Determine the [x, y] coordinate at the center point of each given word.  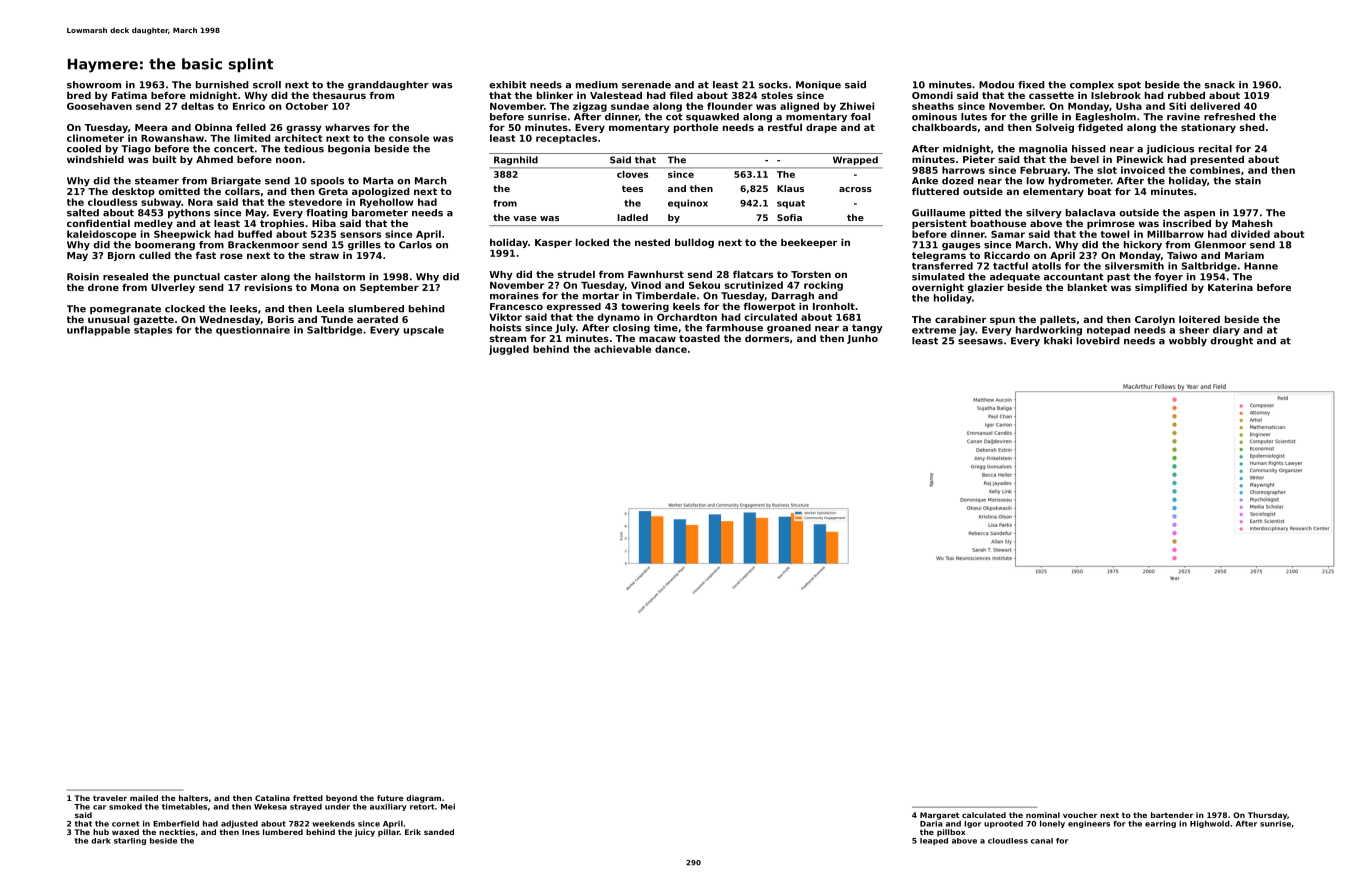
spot [1129, 85]
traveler [110, 798]
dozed [958, 181]
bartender [1172, 815]
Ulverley [173, 288]
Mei [448, 806]
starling [130, 841]
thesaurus [339, 95]
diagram [423, 799]
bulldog [694, 243]
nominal [1043, 815]
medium [597, 85]
